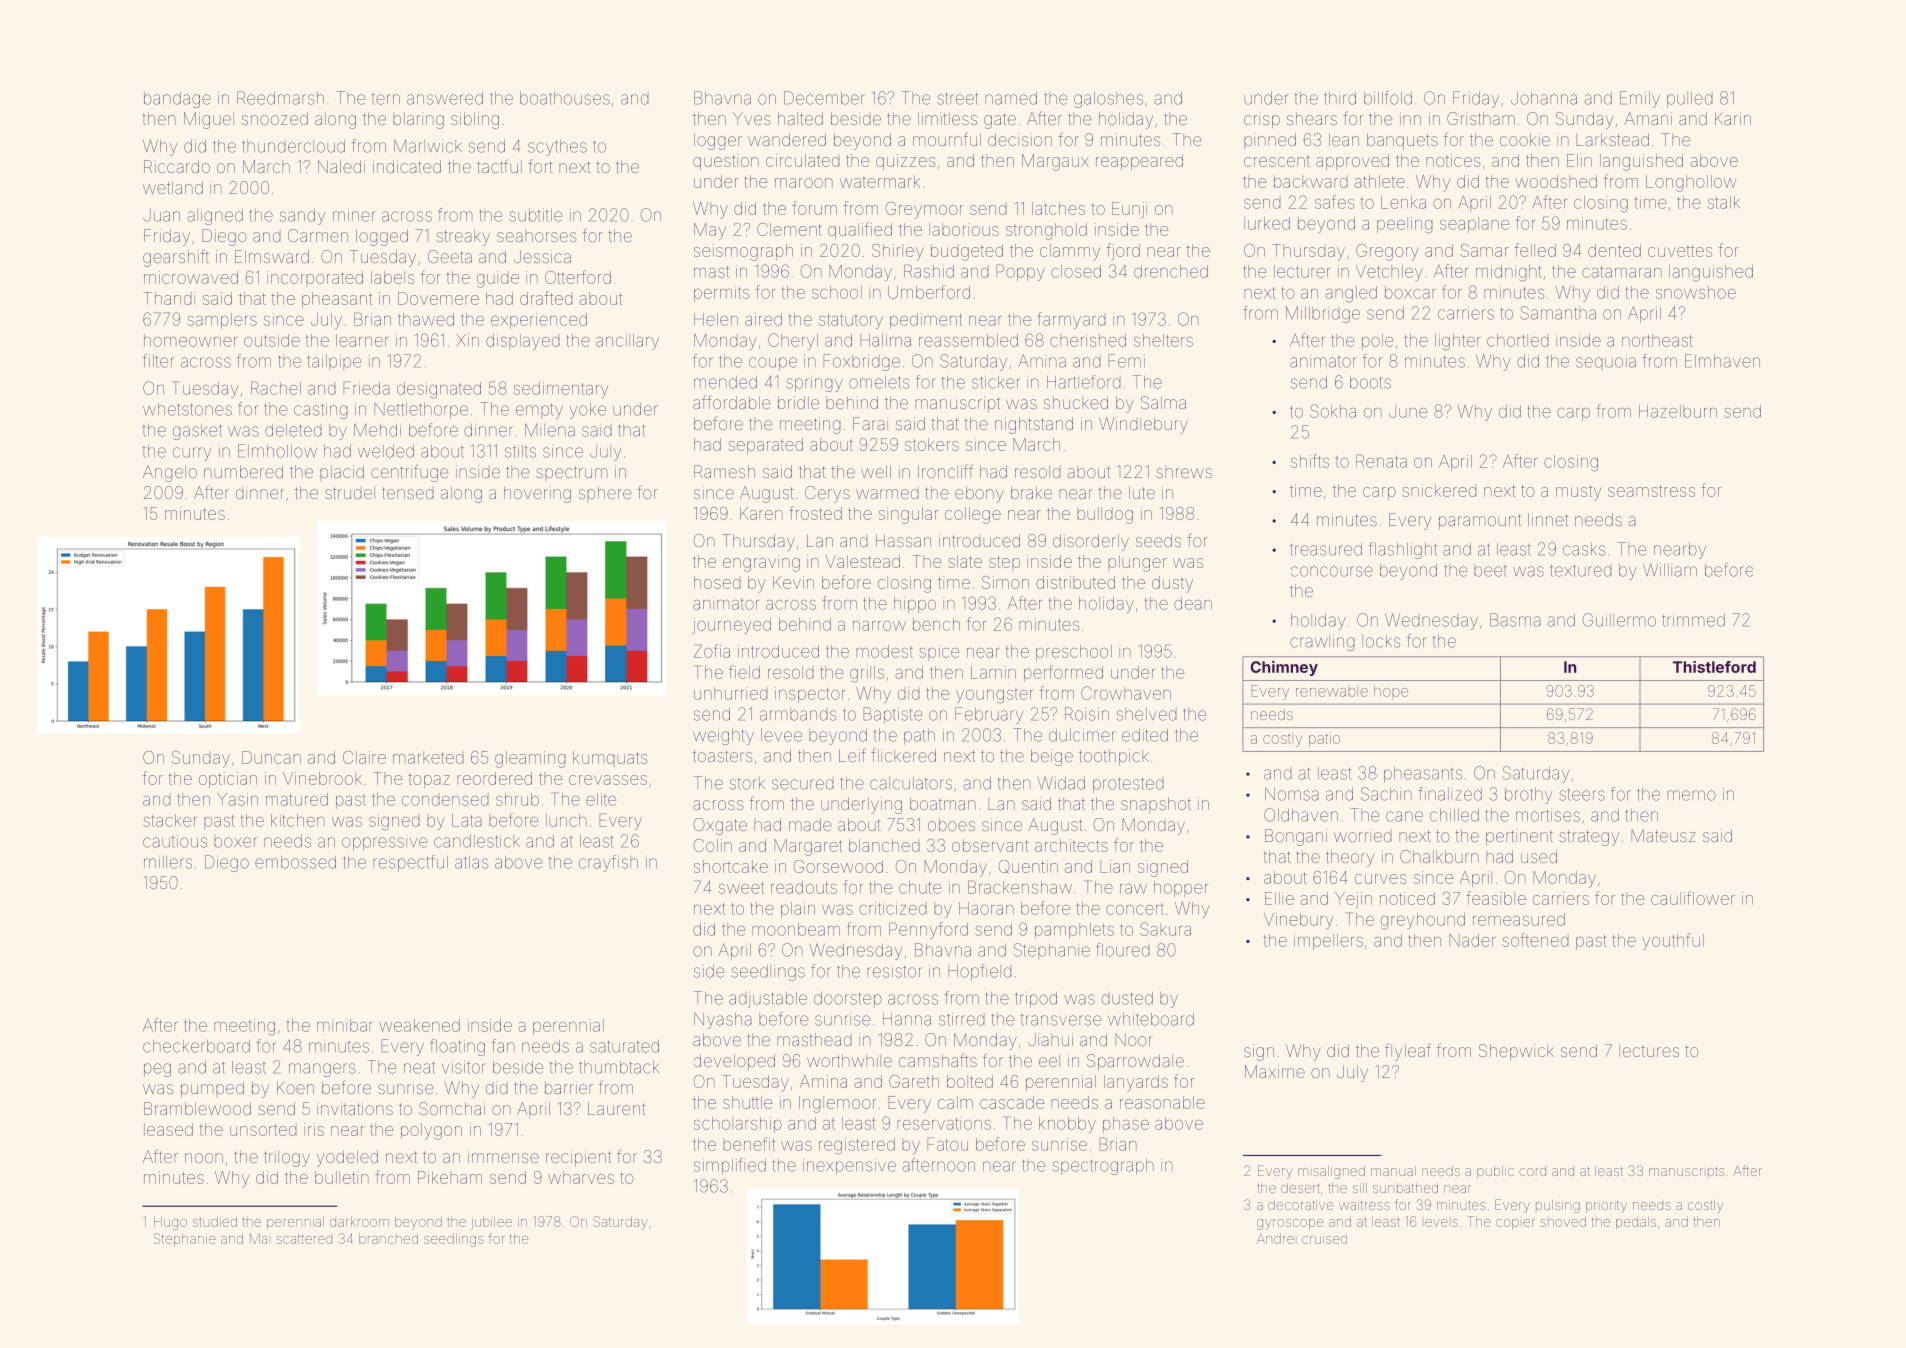 The width and height of the screenshot is (1906, 1348). I want to click on billfold, so click(1388, 98).
